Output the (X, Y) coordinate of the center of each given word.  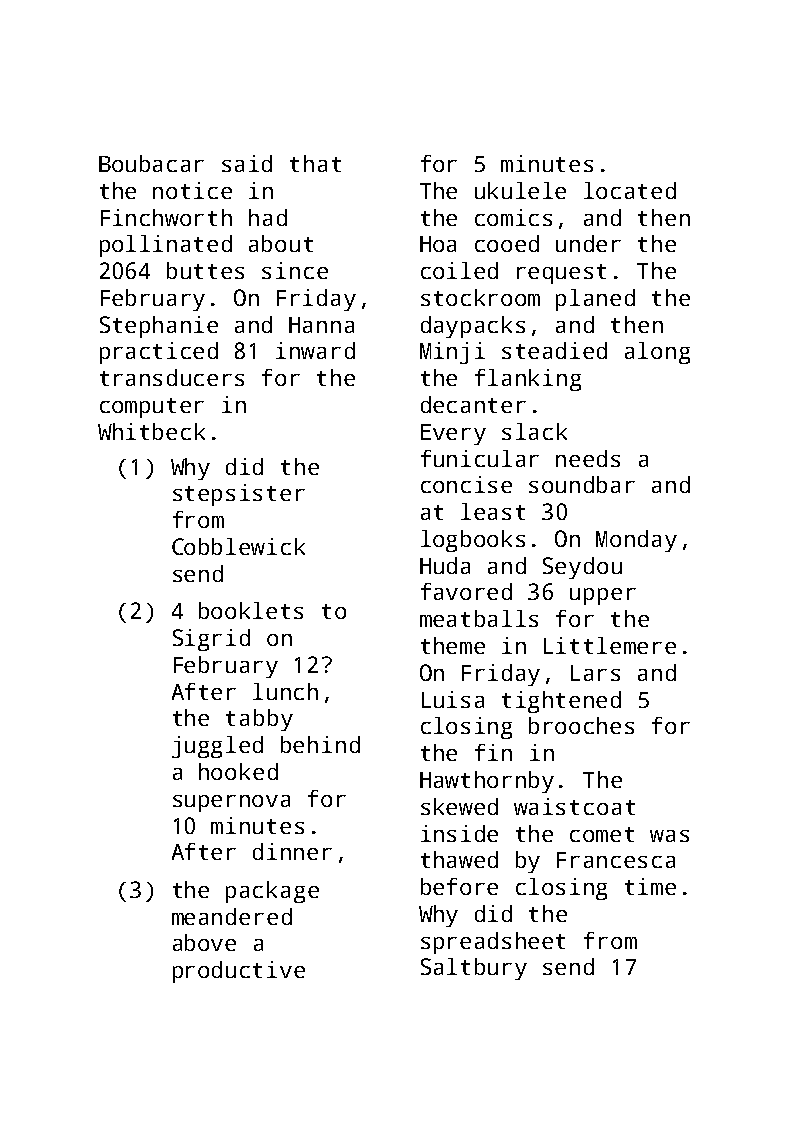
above (204, 942)
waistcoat (574, 806)
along (657, 353)
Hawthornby (487, 782)
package (272, 892)
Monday (636, 541)
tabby (259, 720)
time (650, 886)
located (630, 190)
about (281, 243)
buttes (205, 270)
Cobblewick (238, 546)
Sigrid (211, 640)
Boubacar (151, 163)
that (315, 163)
